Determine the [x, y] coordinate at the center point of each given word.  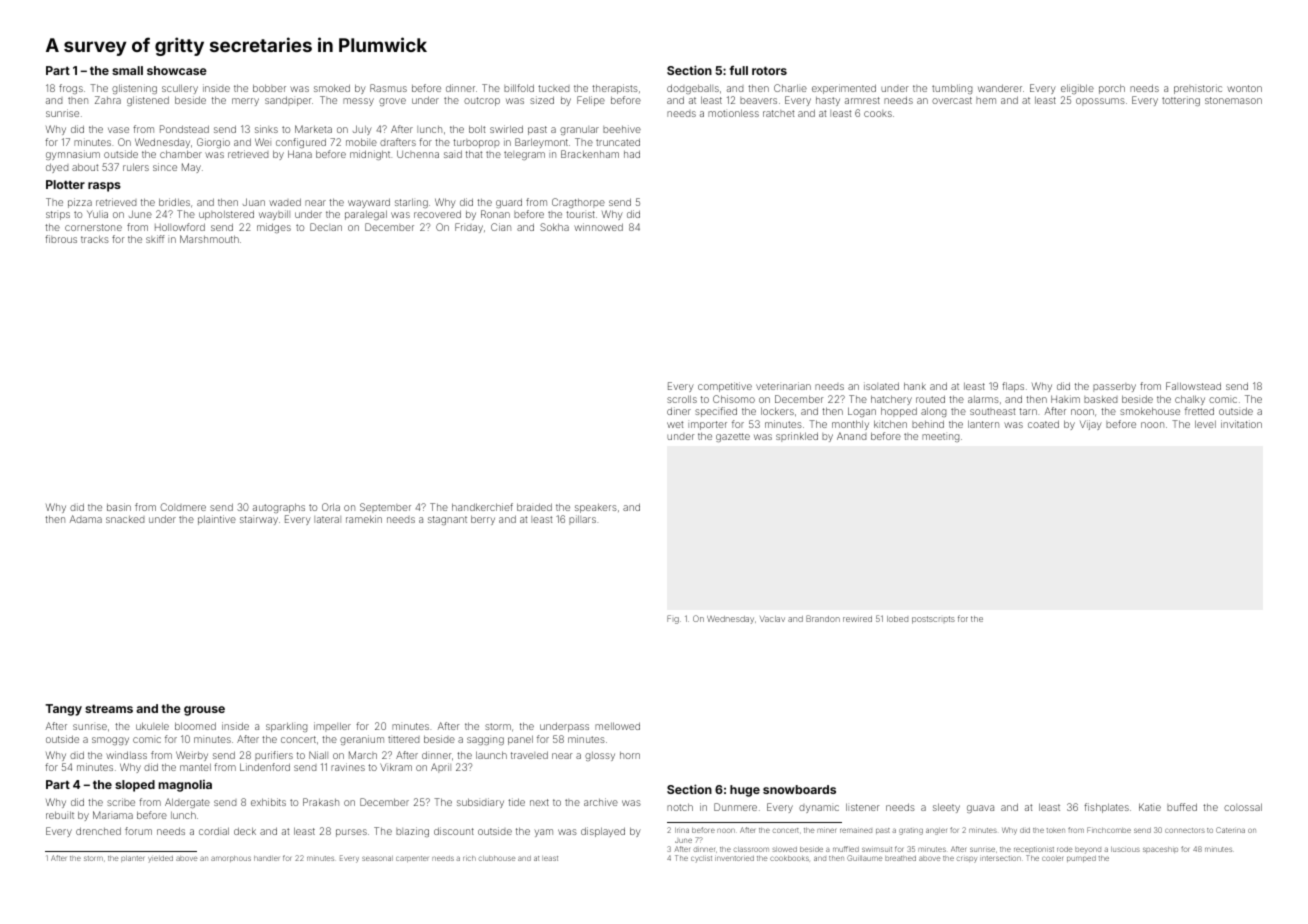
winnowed [598, 227]
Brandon [823, 618]
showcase [177, 70]
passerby [1114, 387]
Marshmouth [209, 239]
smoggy [110, 741]
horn [630, 755]
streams [109, 709]
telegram [524, 155]
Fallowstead [1193, 386]
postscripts [933, 620]
